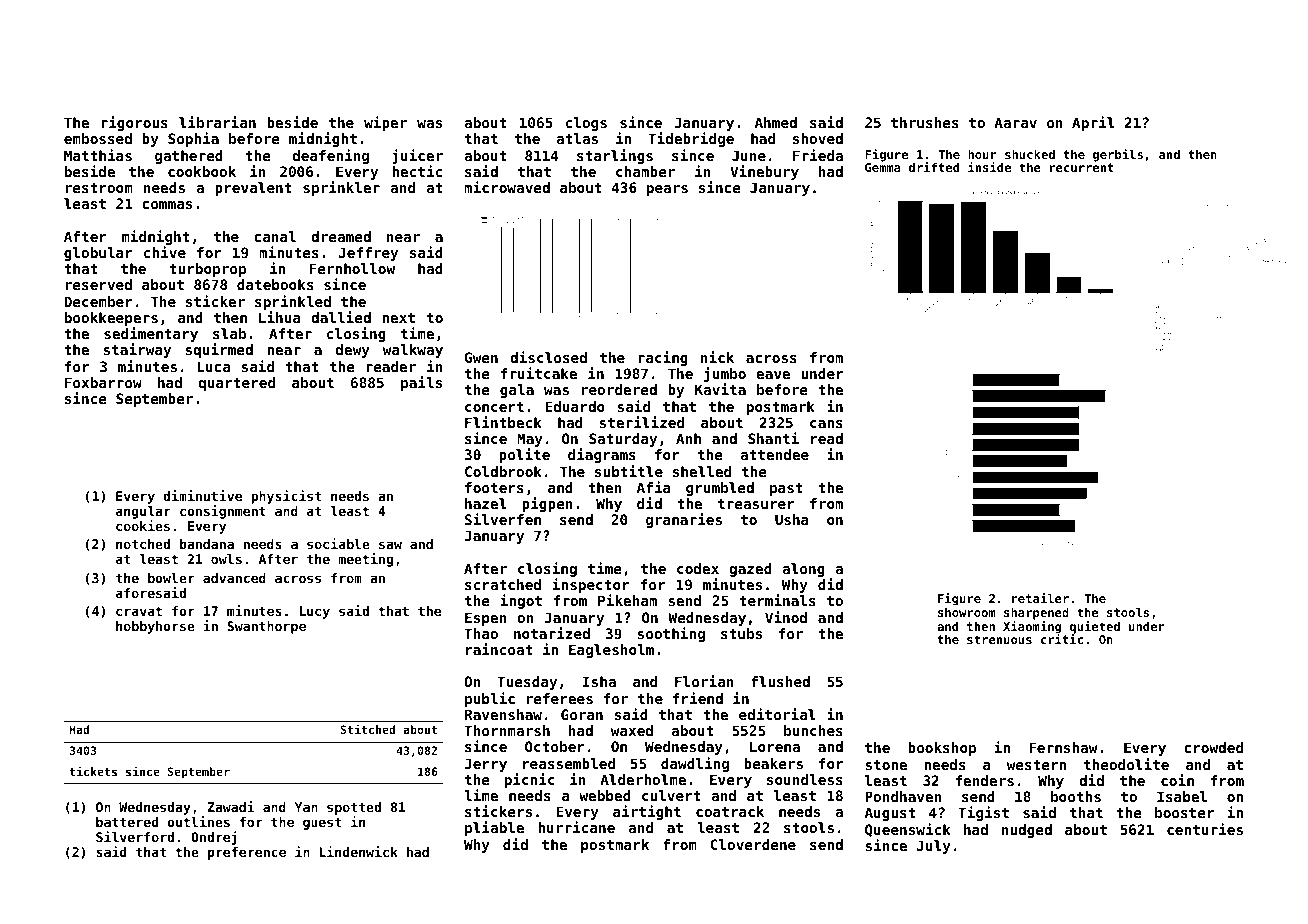 This document has width=1308, height=924. Describe the element at coordinates (1095, 627) in the document. I see `quieted` at that location.
